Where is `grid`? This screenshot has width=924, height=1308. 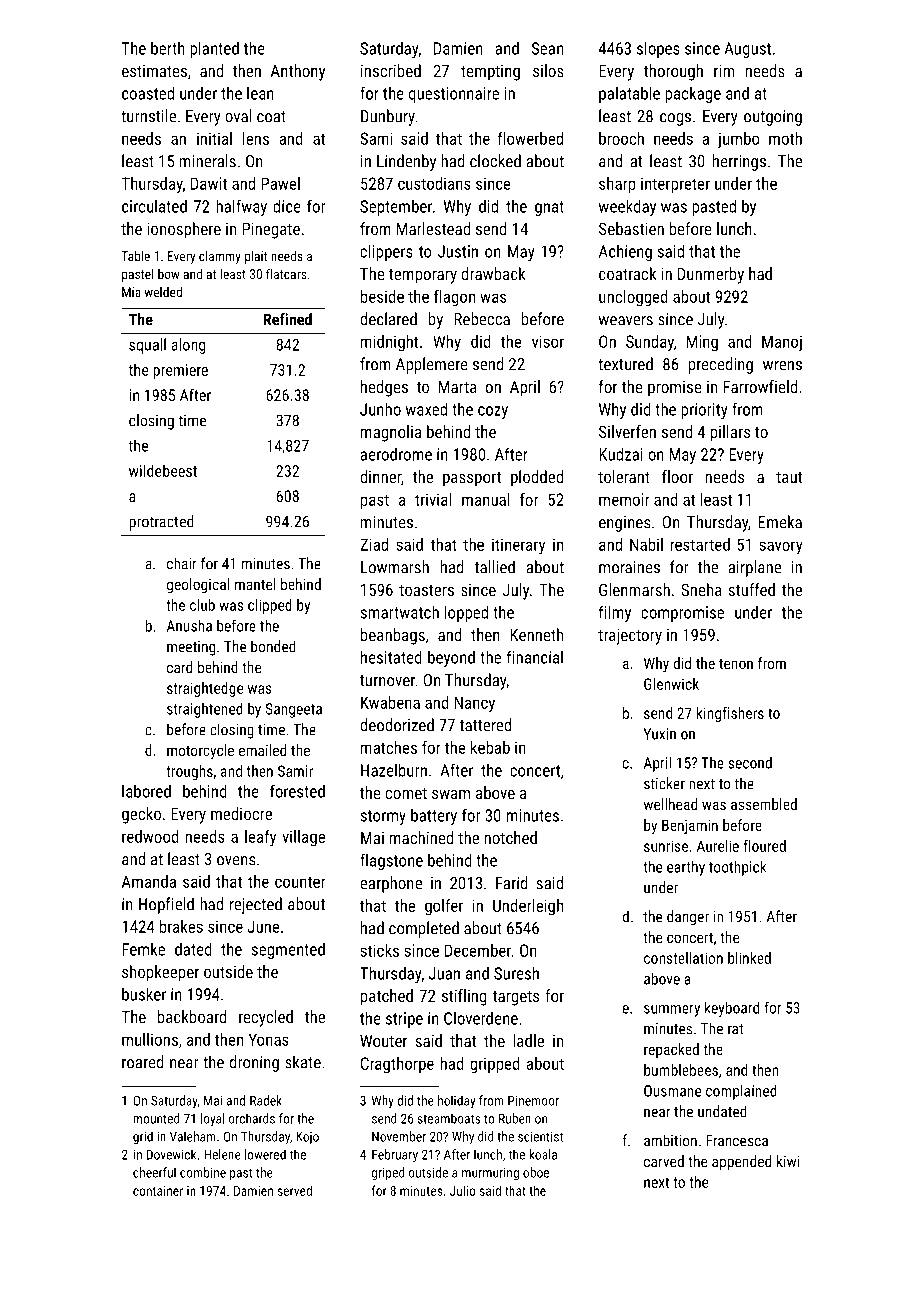 grid is located at coordinates (143, 1138).
